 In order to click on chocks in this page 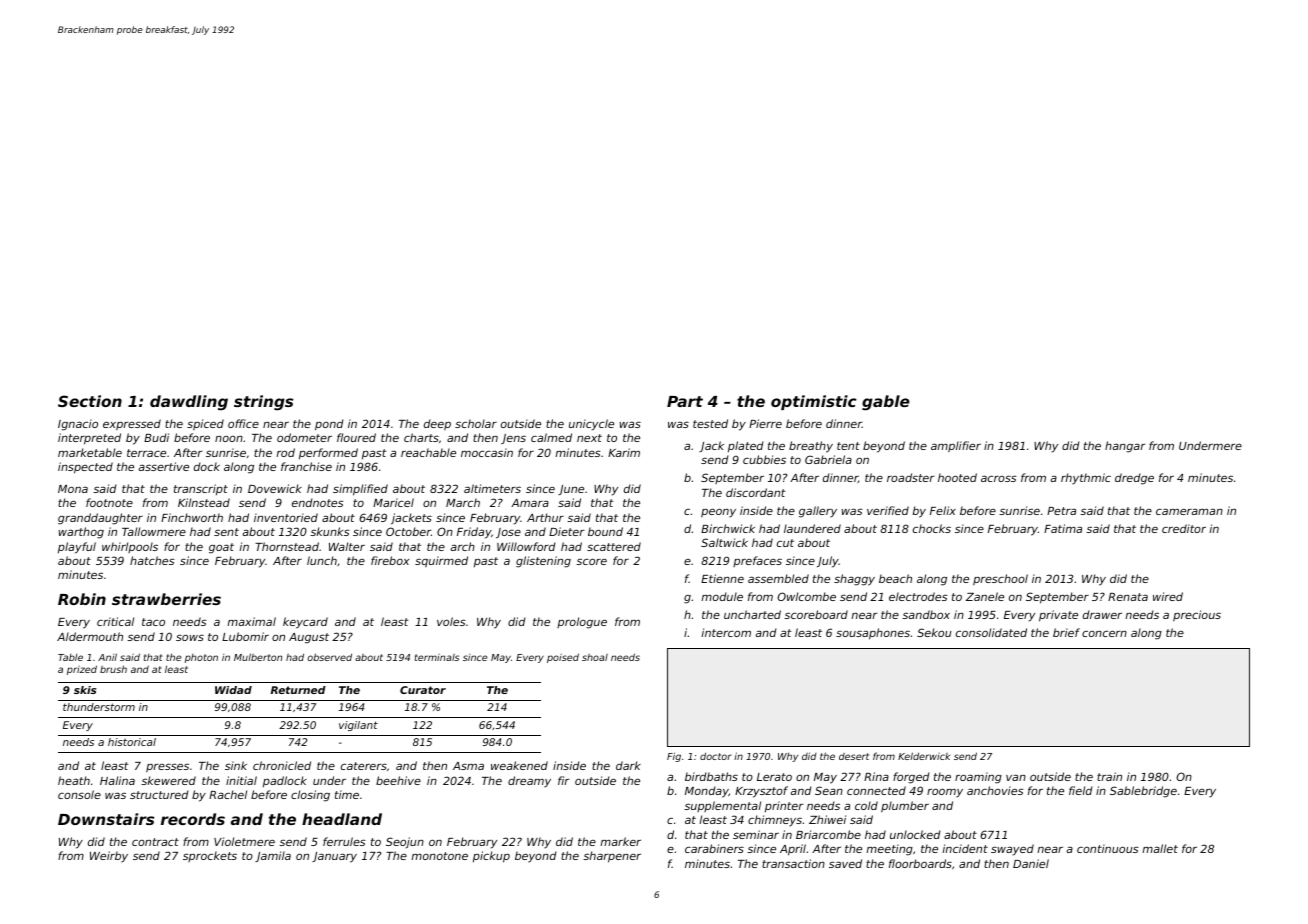, I will do `click(932, 528)`.
